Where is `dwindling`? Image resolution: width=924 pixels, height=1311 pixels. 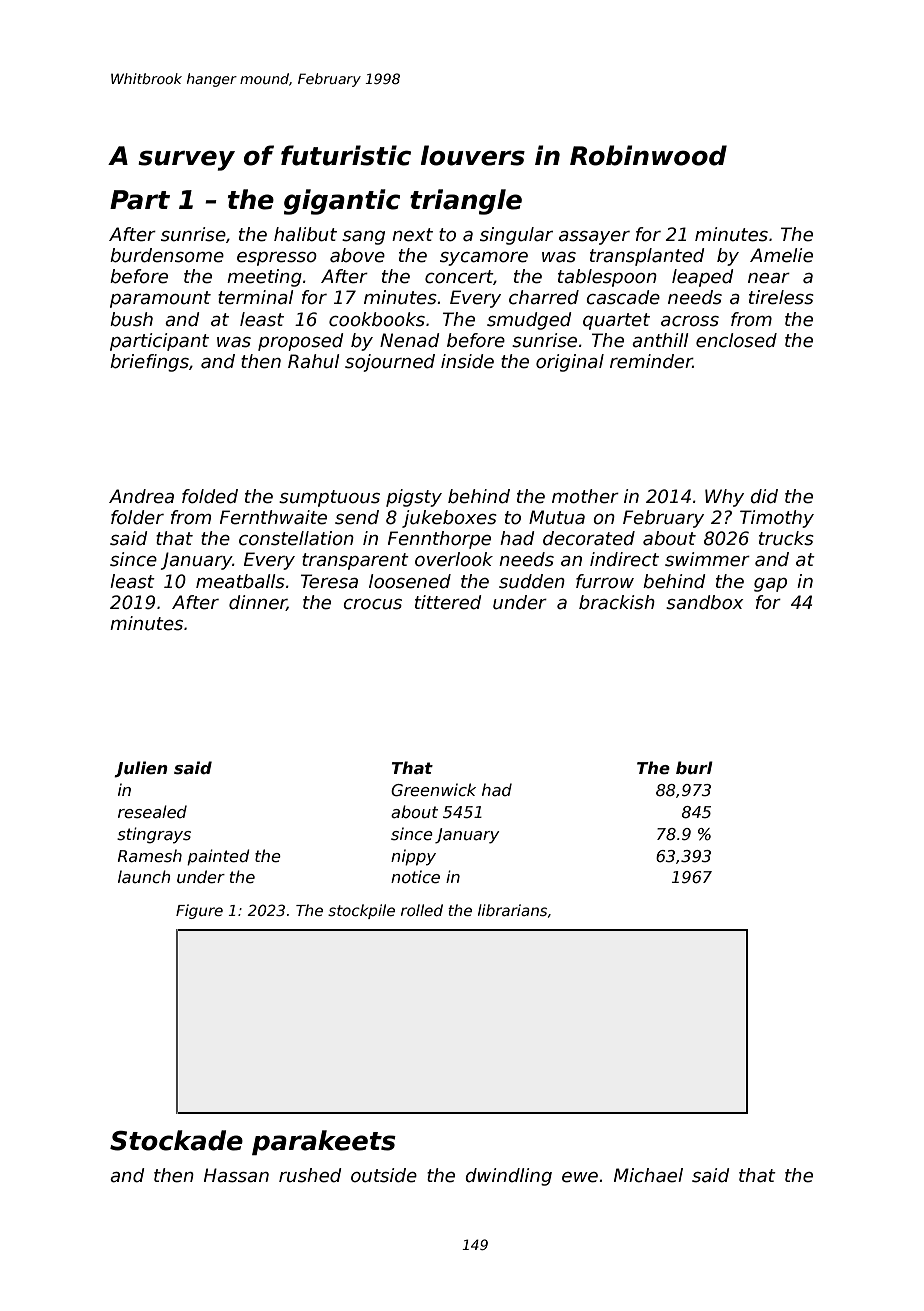 dwindling is located at coordinates (508, 1177).
